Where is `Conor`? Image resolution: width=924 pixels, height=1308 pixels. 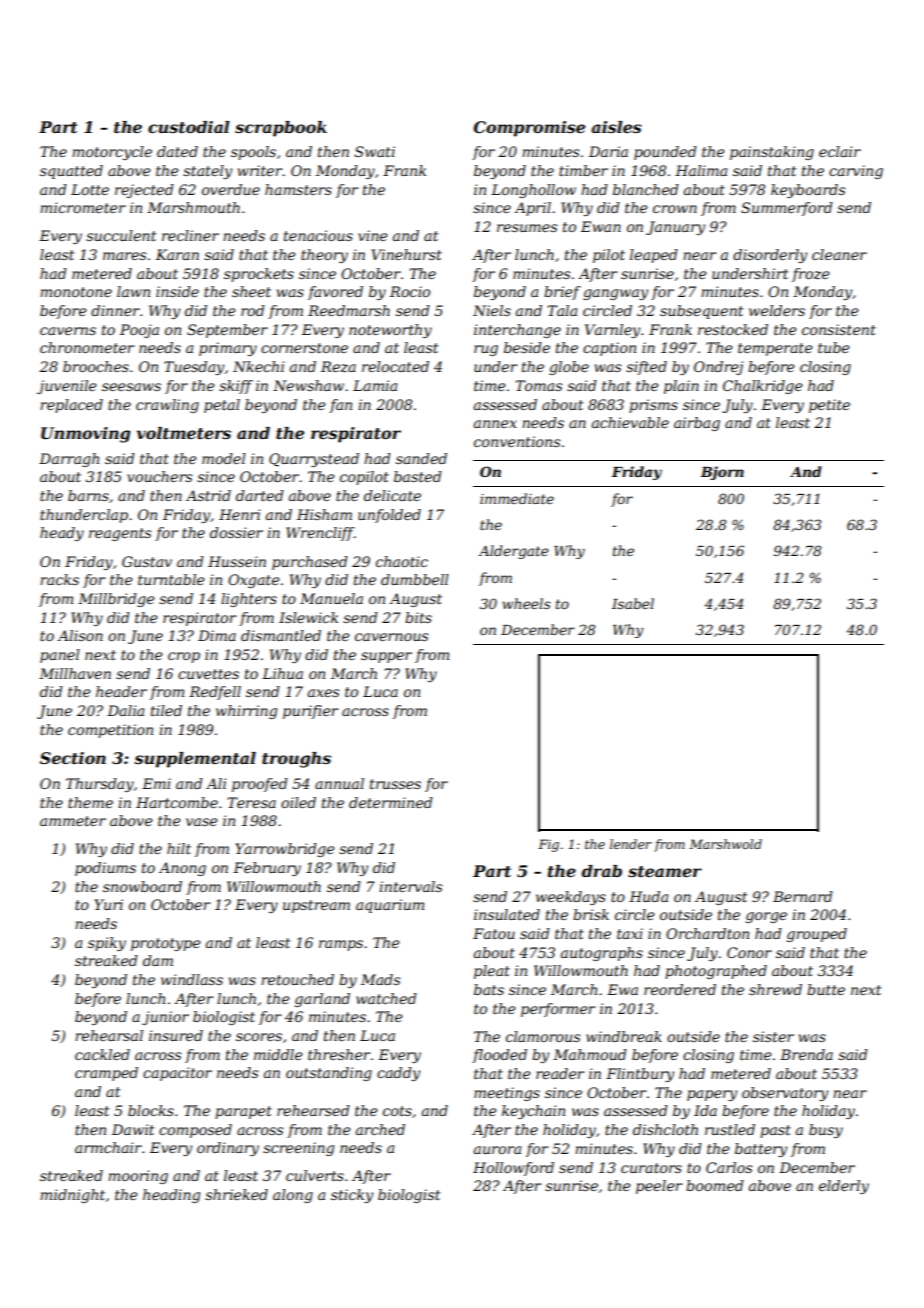 Conor is located at coordinates (749, 952).
